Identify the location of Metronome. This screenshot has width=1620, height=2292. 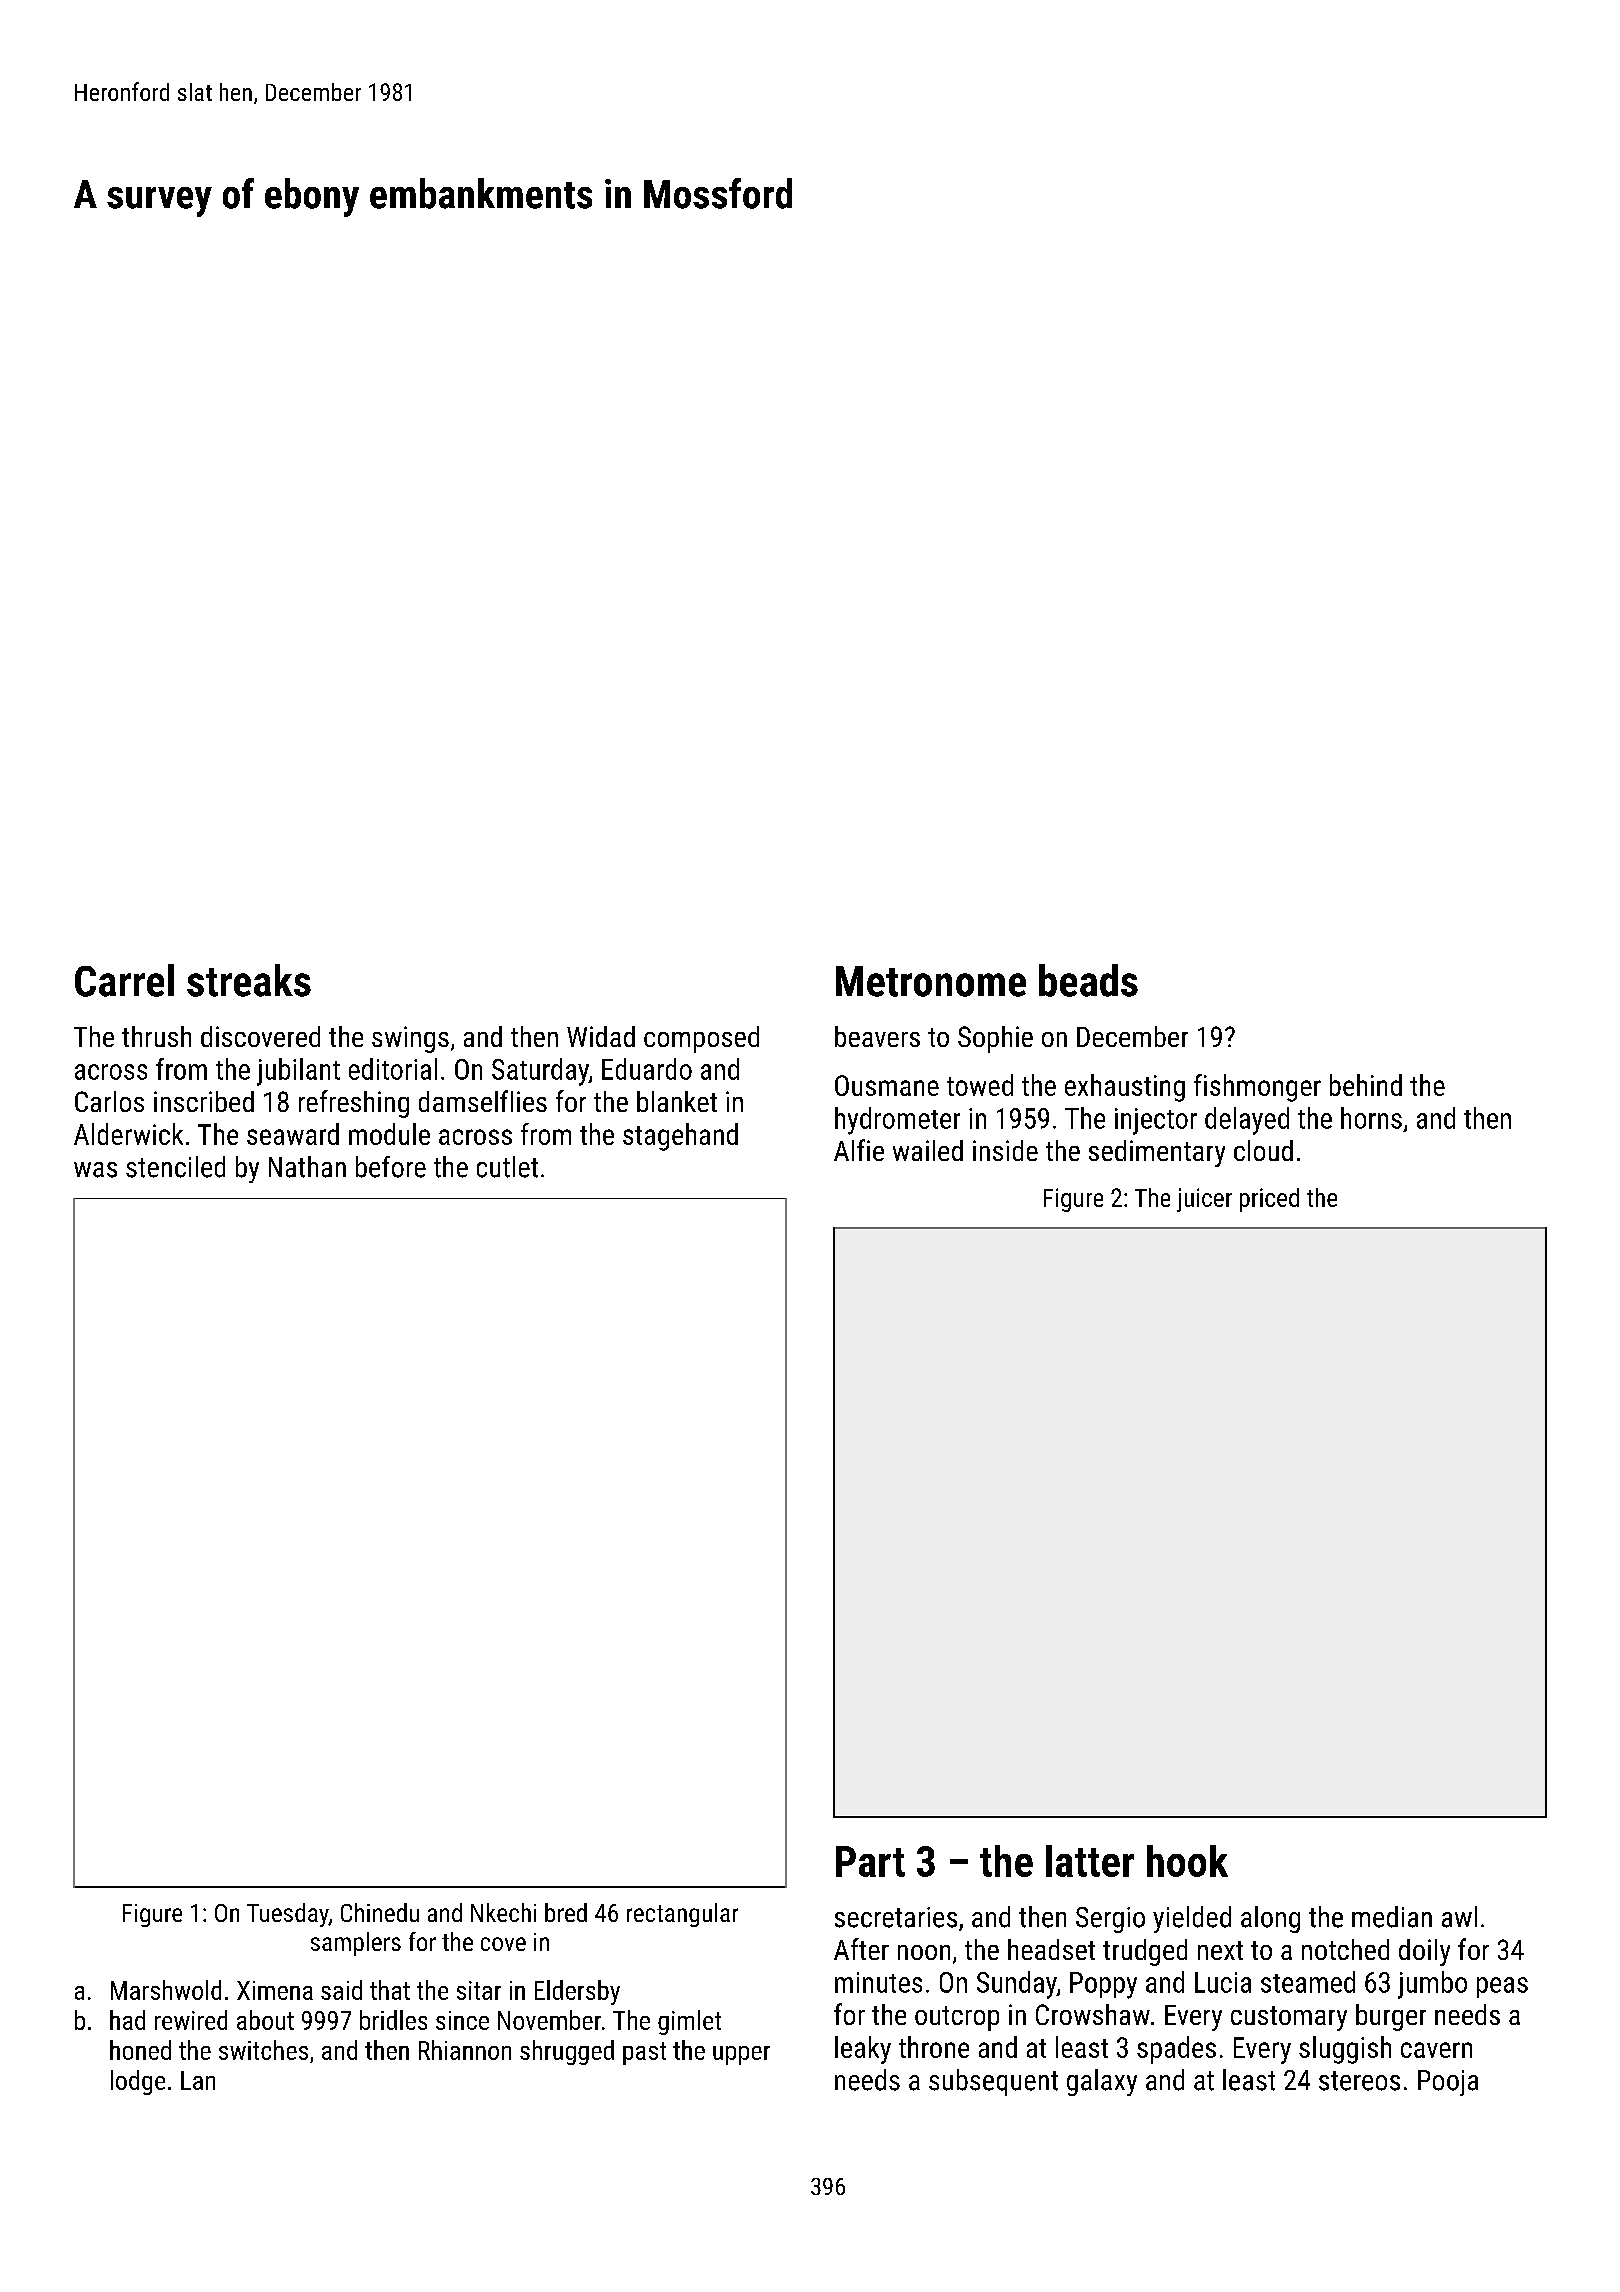
(931, 981).
